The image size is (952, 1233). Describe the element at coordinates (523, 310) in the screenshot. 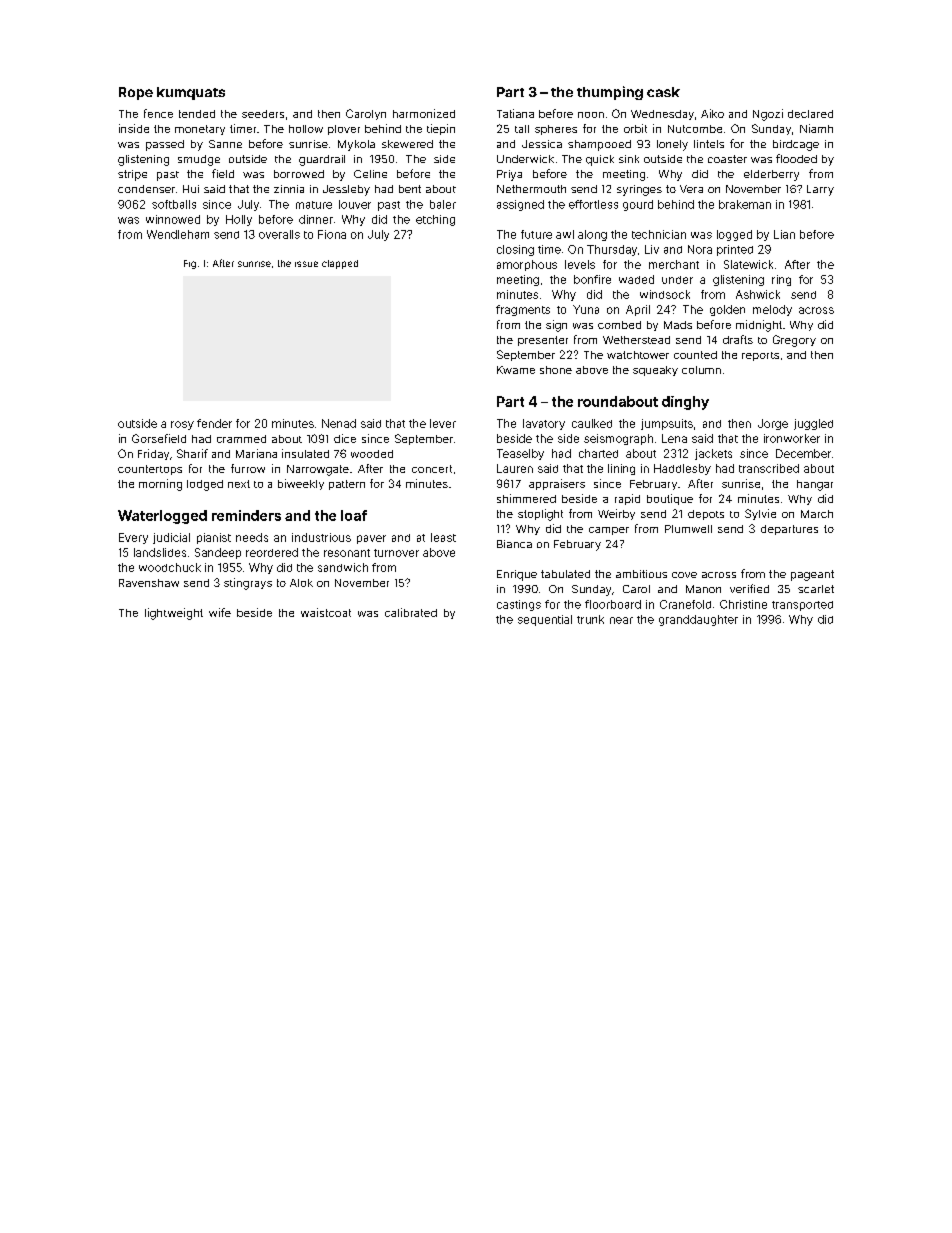

I see `fragments` at that location.
